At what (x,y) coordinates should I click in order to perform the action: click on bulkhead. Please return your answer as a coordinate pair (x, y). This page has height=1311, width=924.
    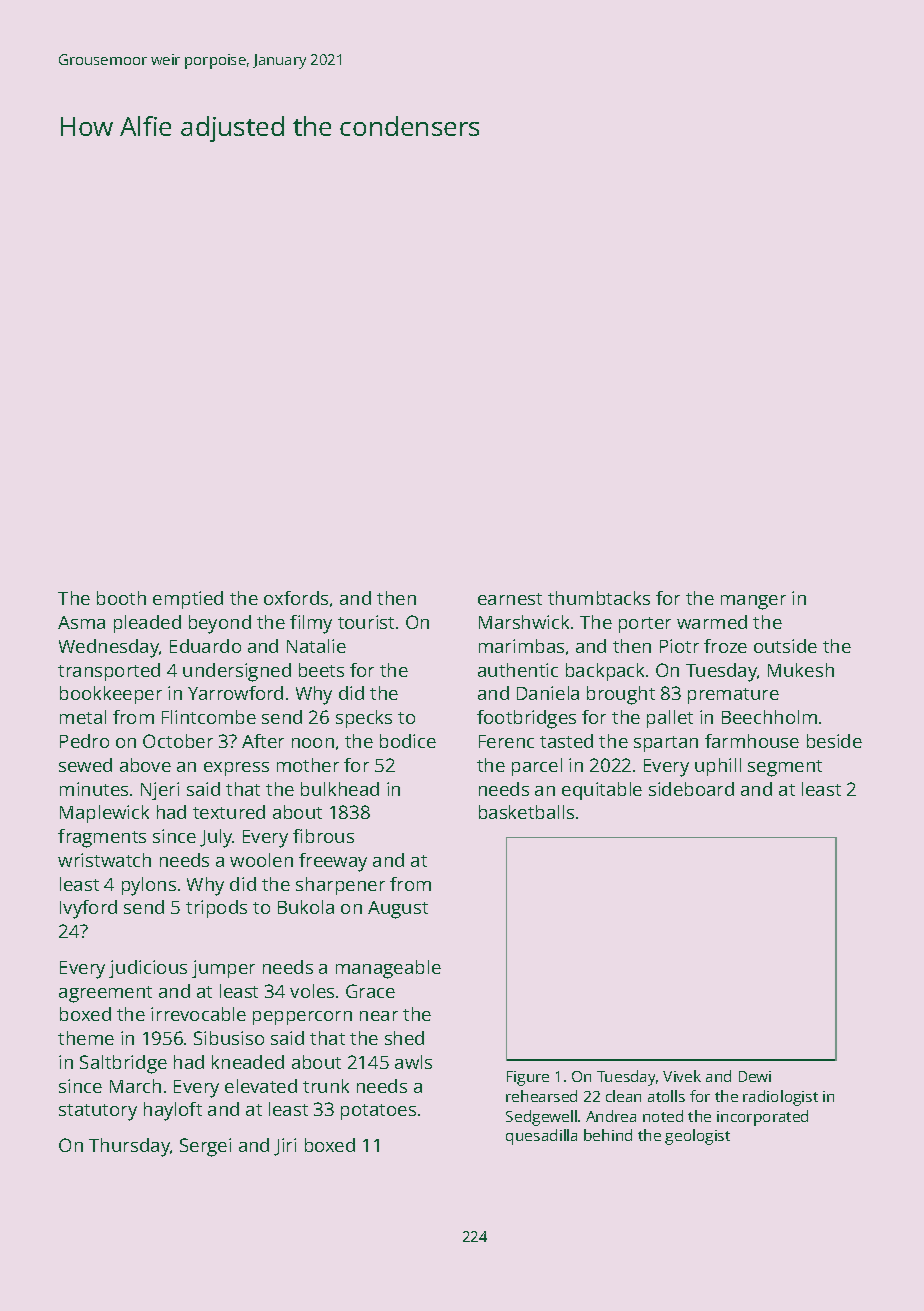
    Looking at the image, I should click on (340, 789).
